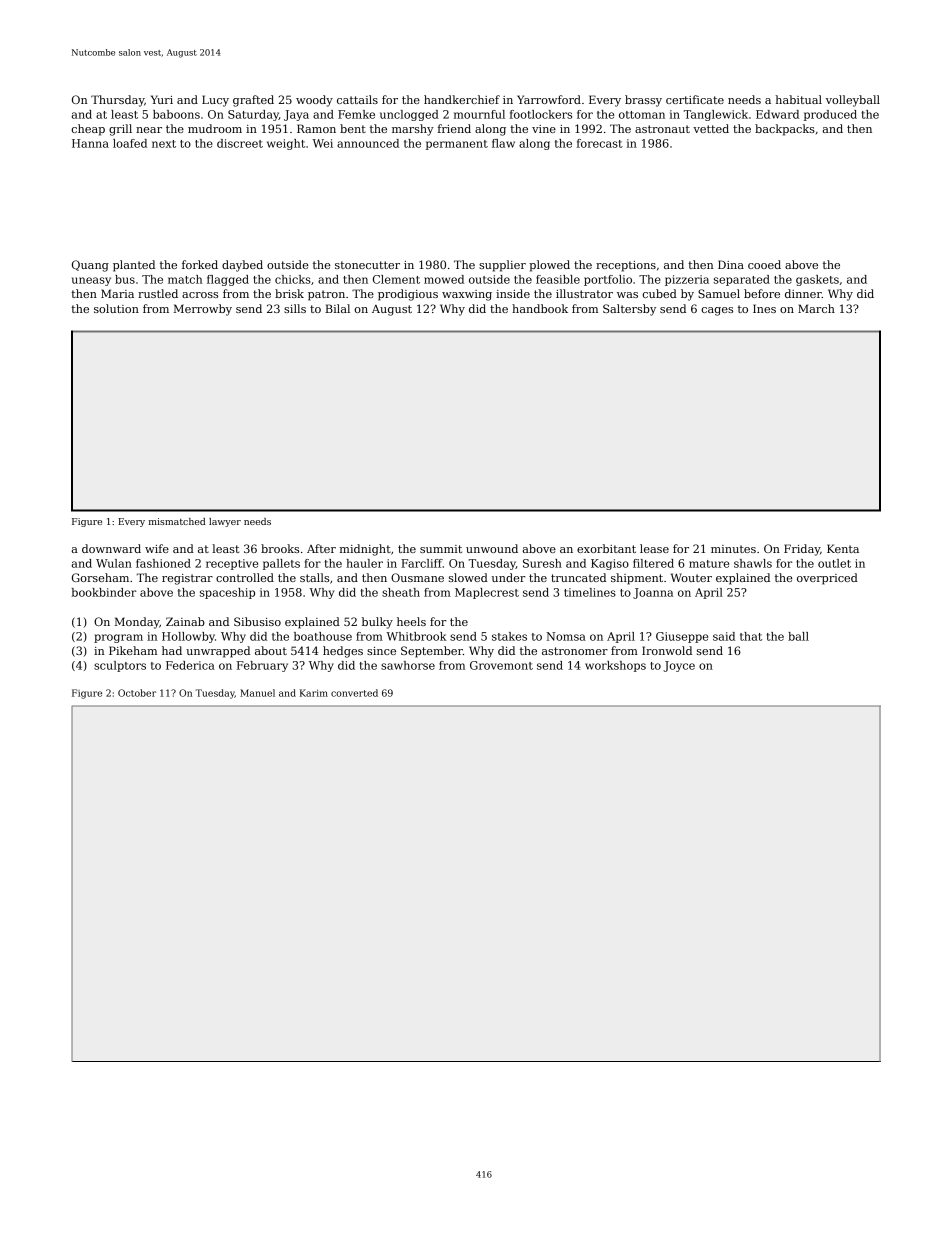 The height and width of the screenshot is (1233, 952). Describe the element at coordinates (785, 130) in the screenshot. I see `backpacks` at that location.
